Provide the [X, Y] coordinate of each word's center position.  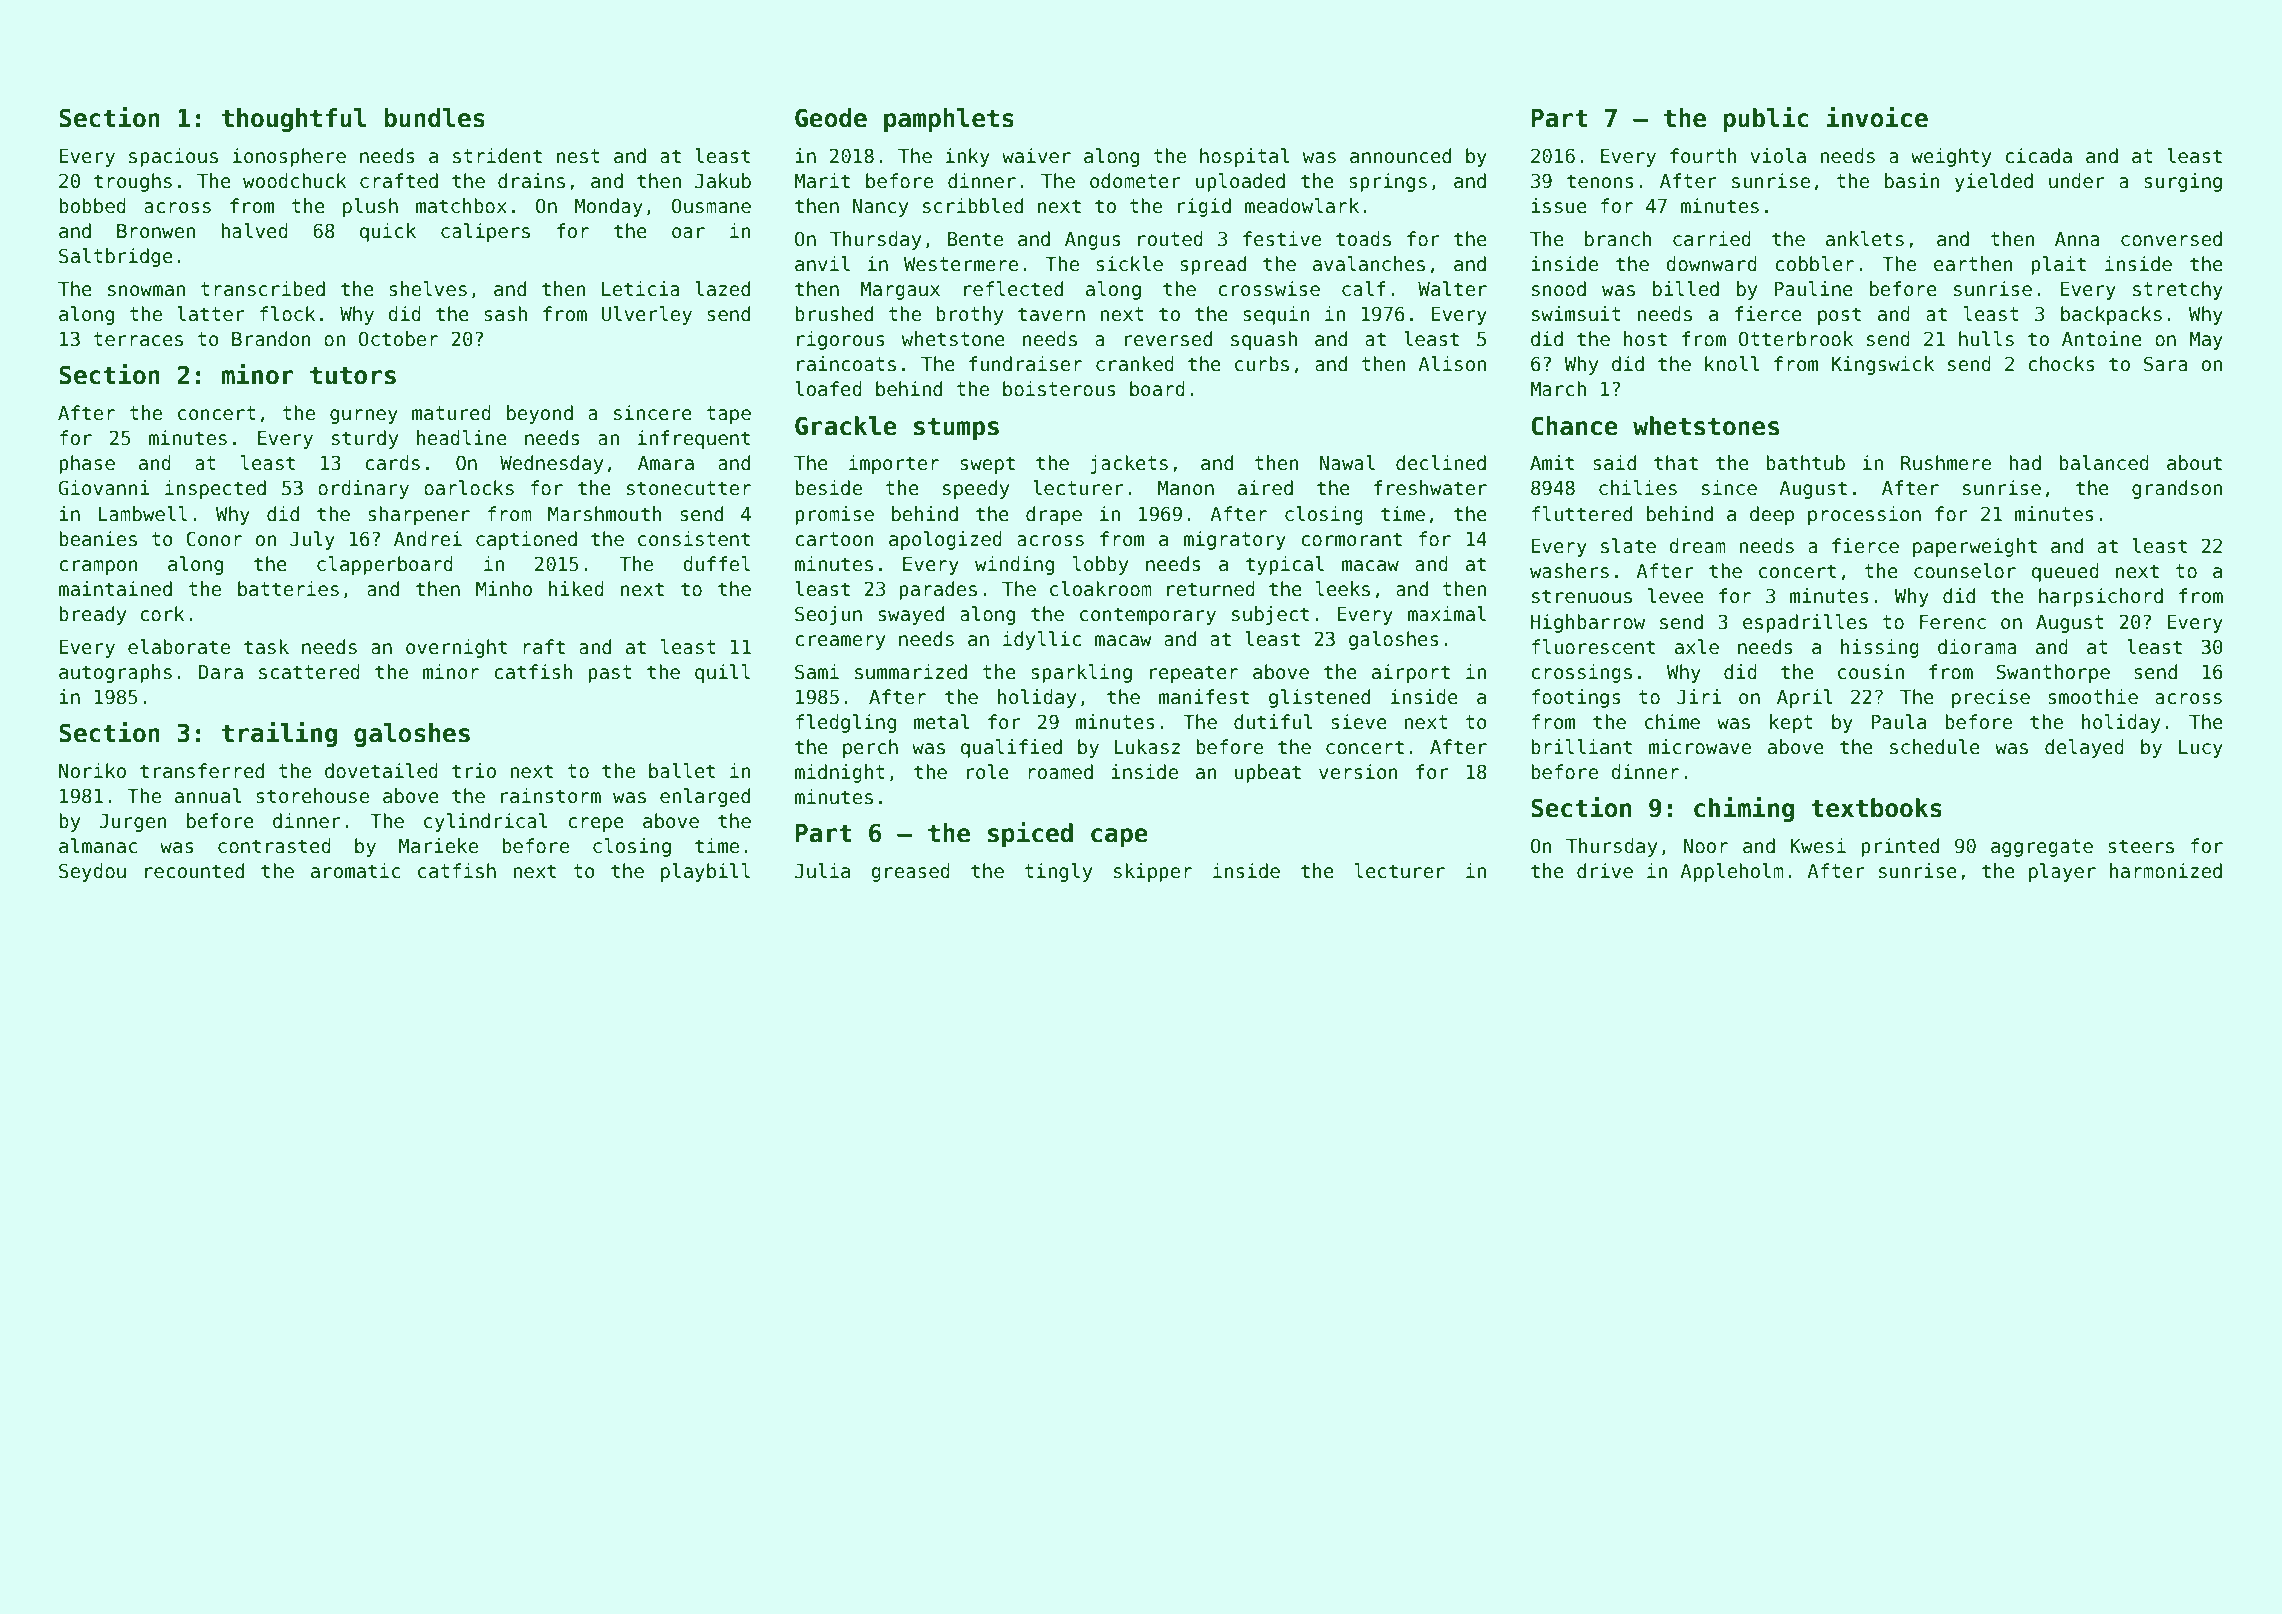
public [1766, 119]
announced [1400, 156]
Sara [2166, 364]
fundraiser [1025, 364]
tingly [1058, 872]
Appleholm [1732, 872]
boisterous [1059, 389]
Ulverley [647, 315]
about [2194, 463]
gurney [364, 416]
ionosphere [289, 157]
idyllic [1042, 640]
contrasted [274, 846]
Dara [221, 672]
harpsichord [2101, 597]
